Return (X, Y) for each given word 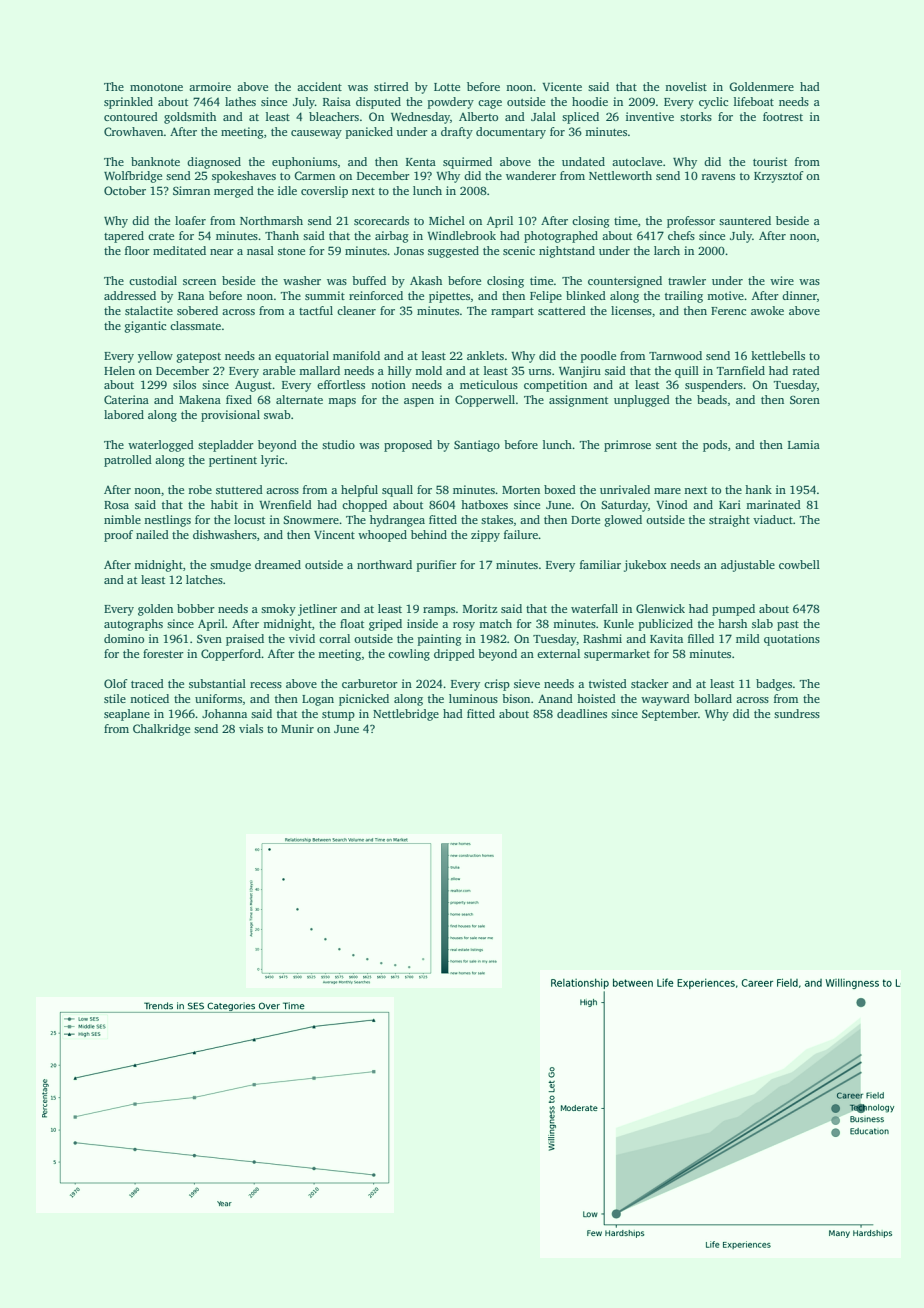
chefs (681, 235)
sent (666, 445)
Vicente (562, 86)
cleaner (356, 310)
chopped (364, 506)
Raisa (337, 101)
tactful (316, 310)
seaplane (127, 715)
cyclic (713, 103)
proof (118, 536)
